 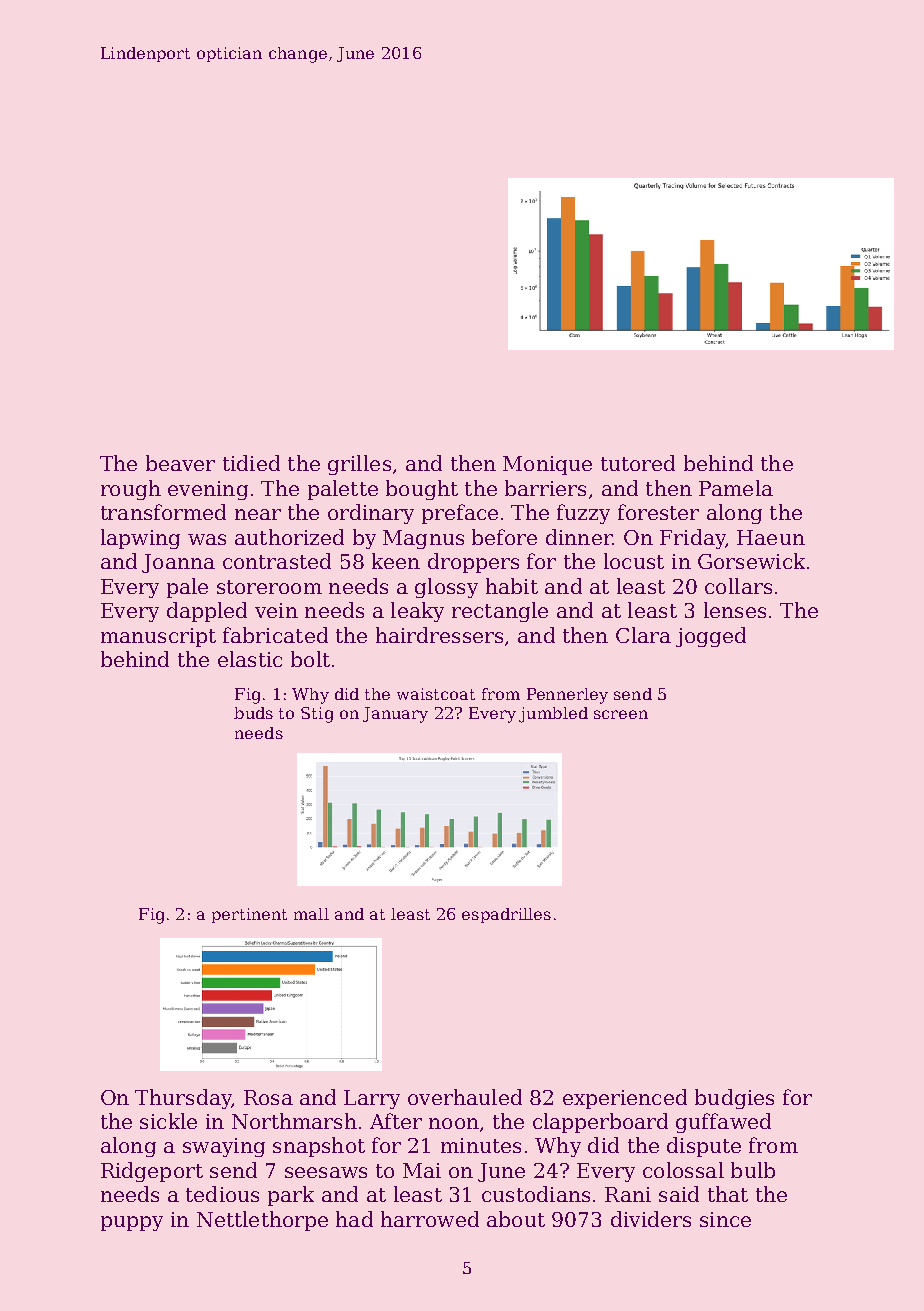 I want to click on Mai, so click(x=422, y=1170).
